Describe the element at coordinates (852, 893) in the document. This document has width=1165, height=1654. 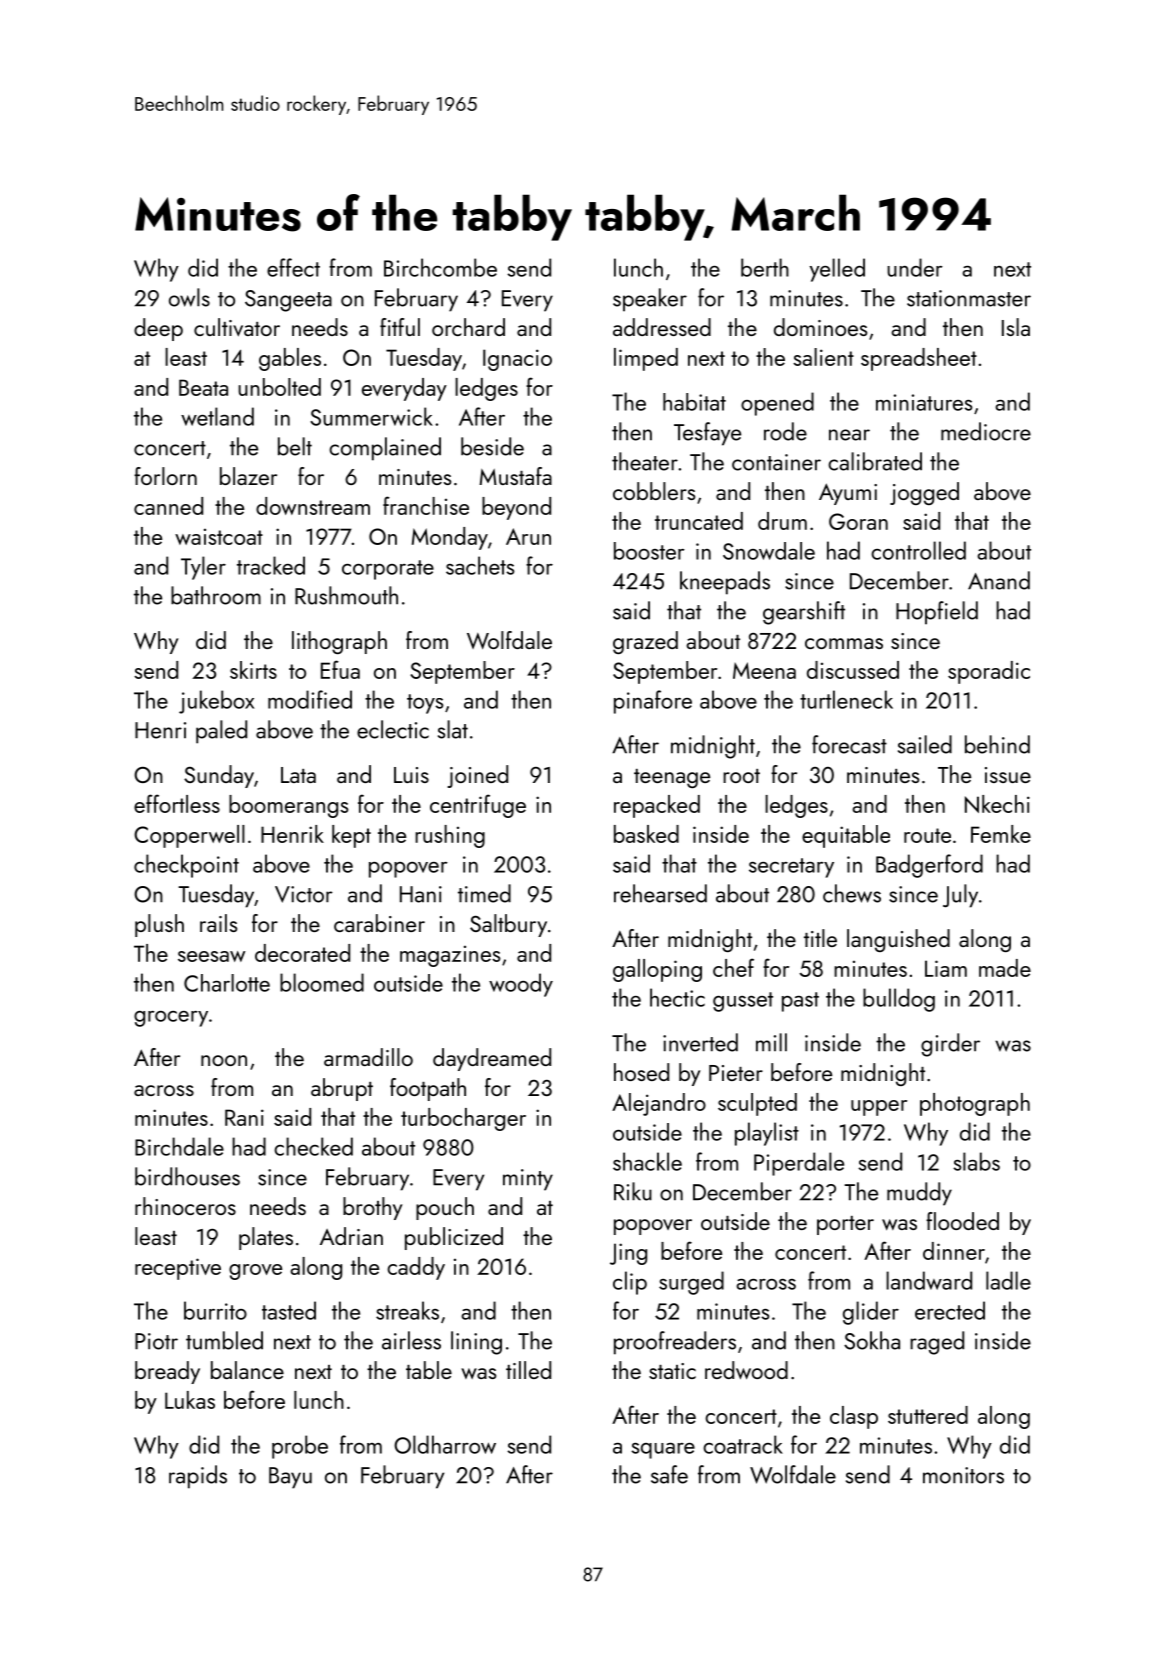
I see `chews` at that location.
